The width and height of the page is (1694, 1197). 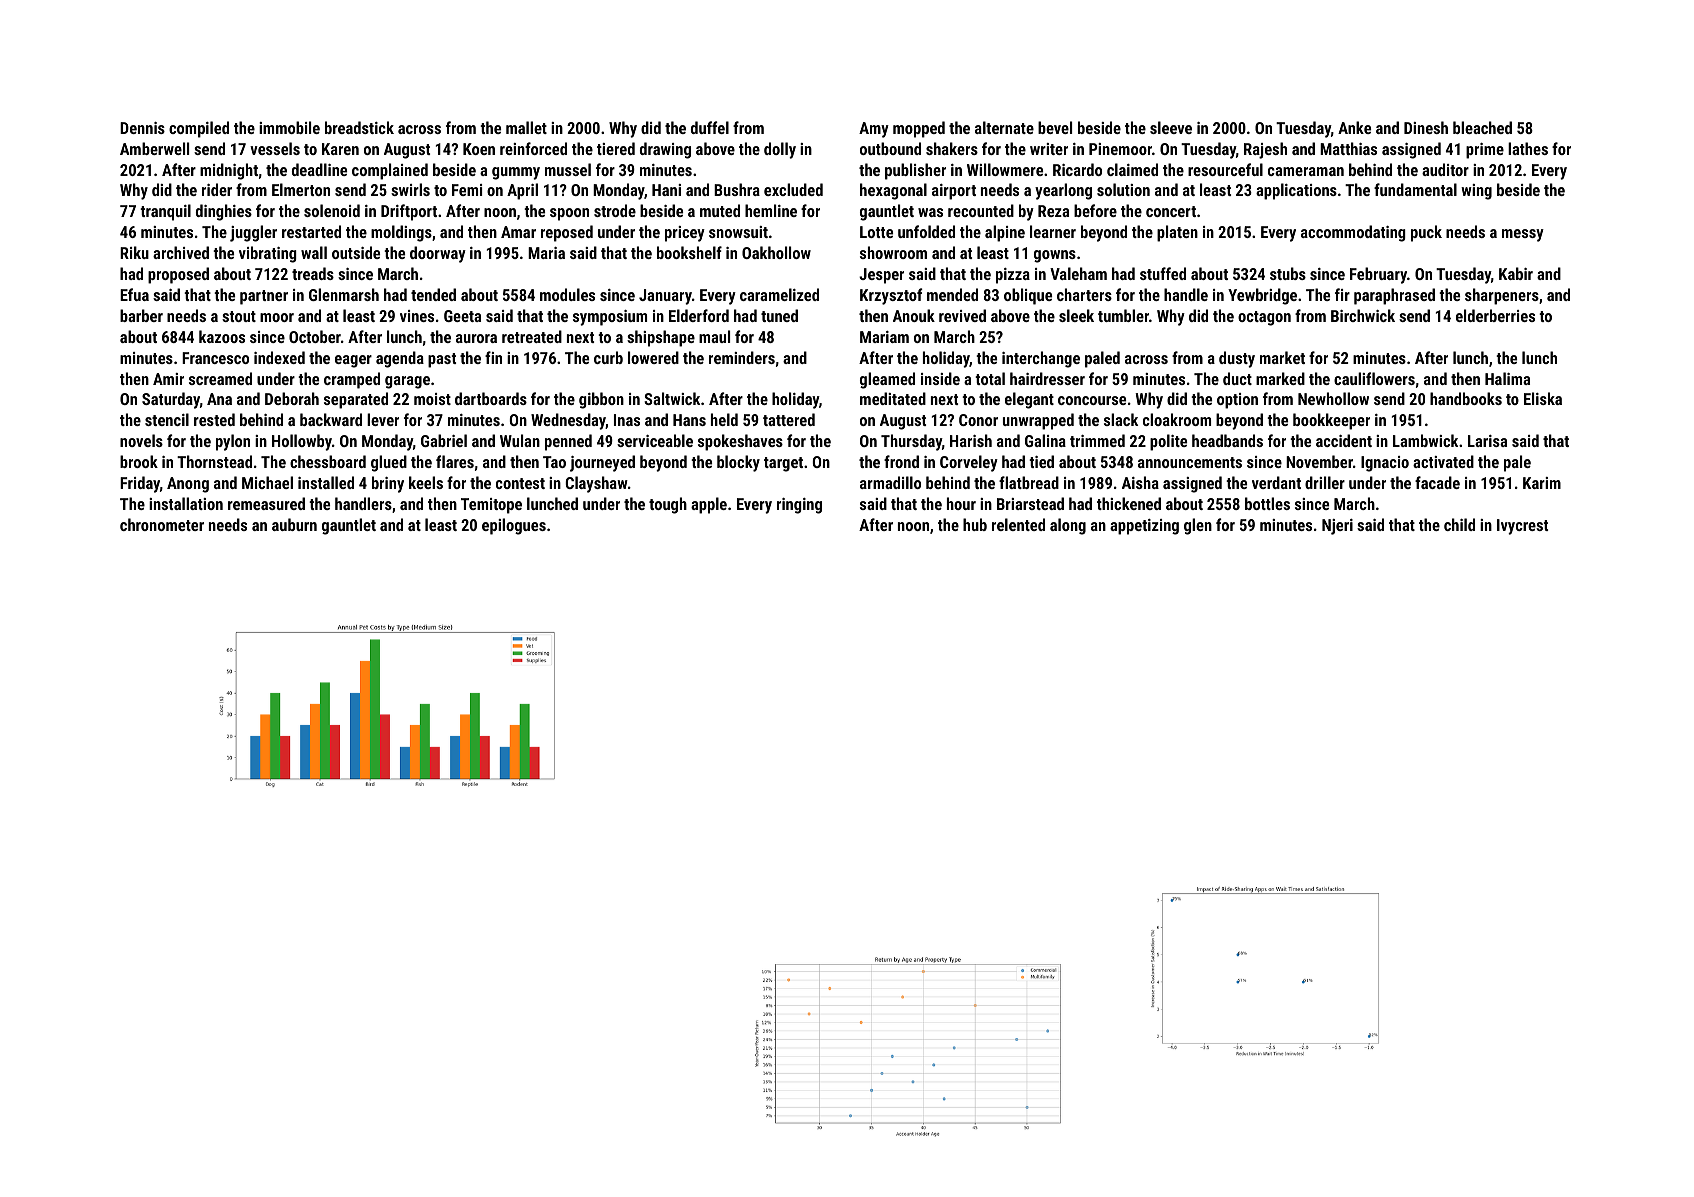 What do you see at coordinates (214, 461) in the page?
I see `Thornstead` at bounding box center [214, 461].
